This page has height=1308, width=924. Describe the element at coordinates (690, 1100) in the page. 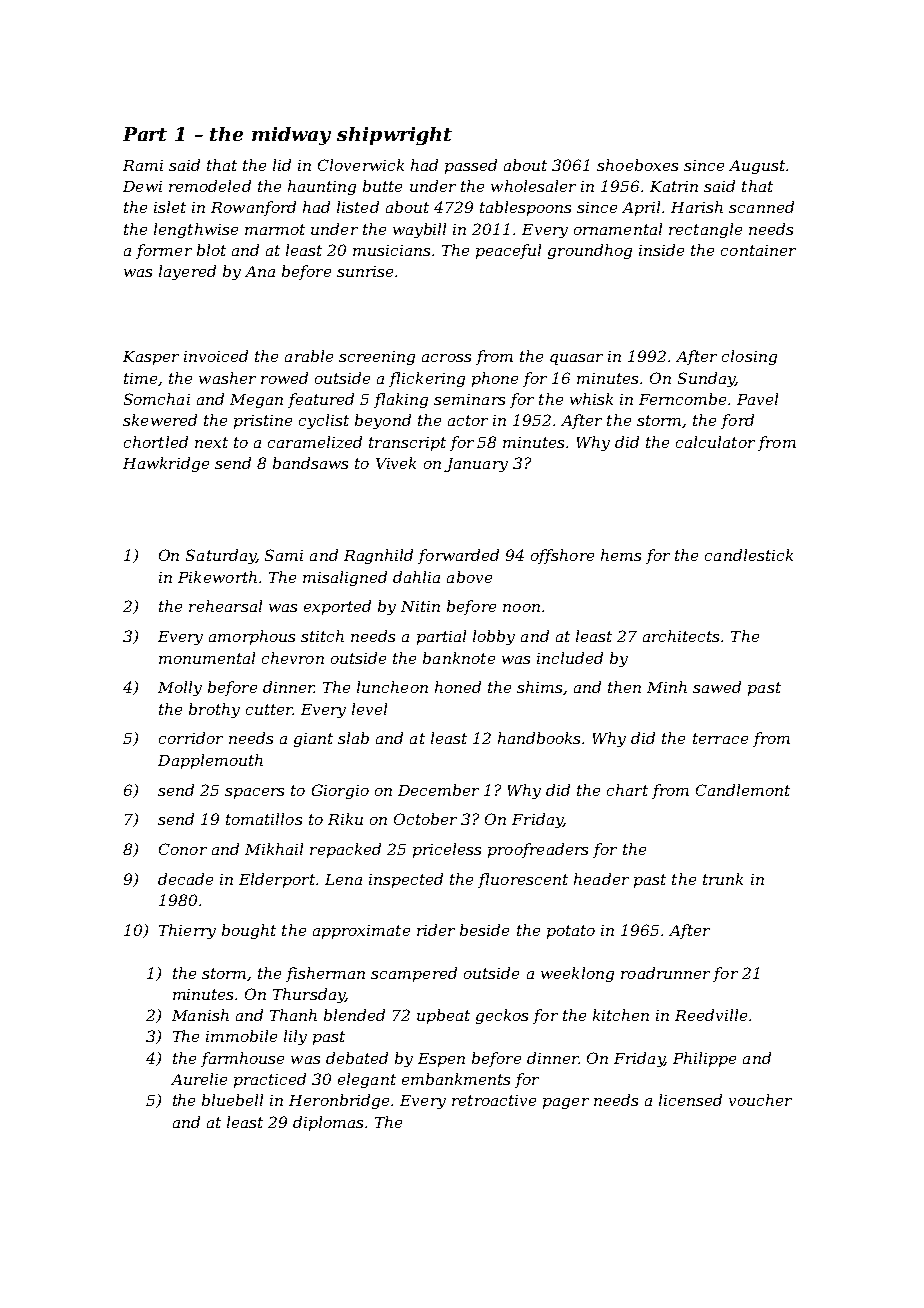

I see `licensed` at that location.
